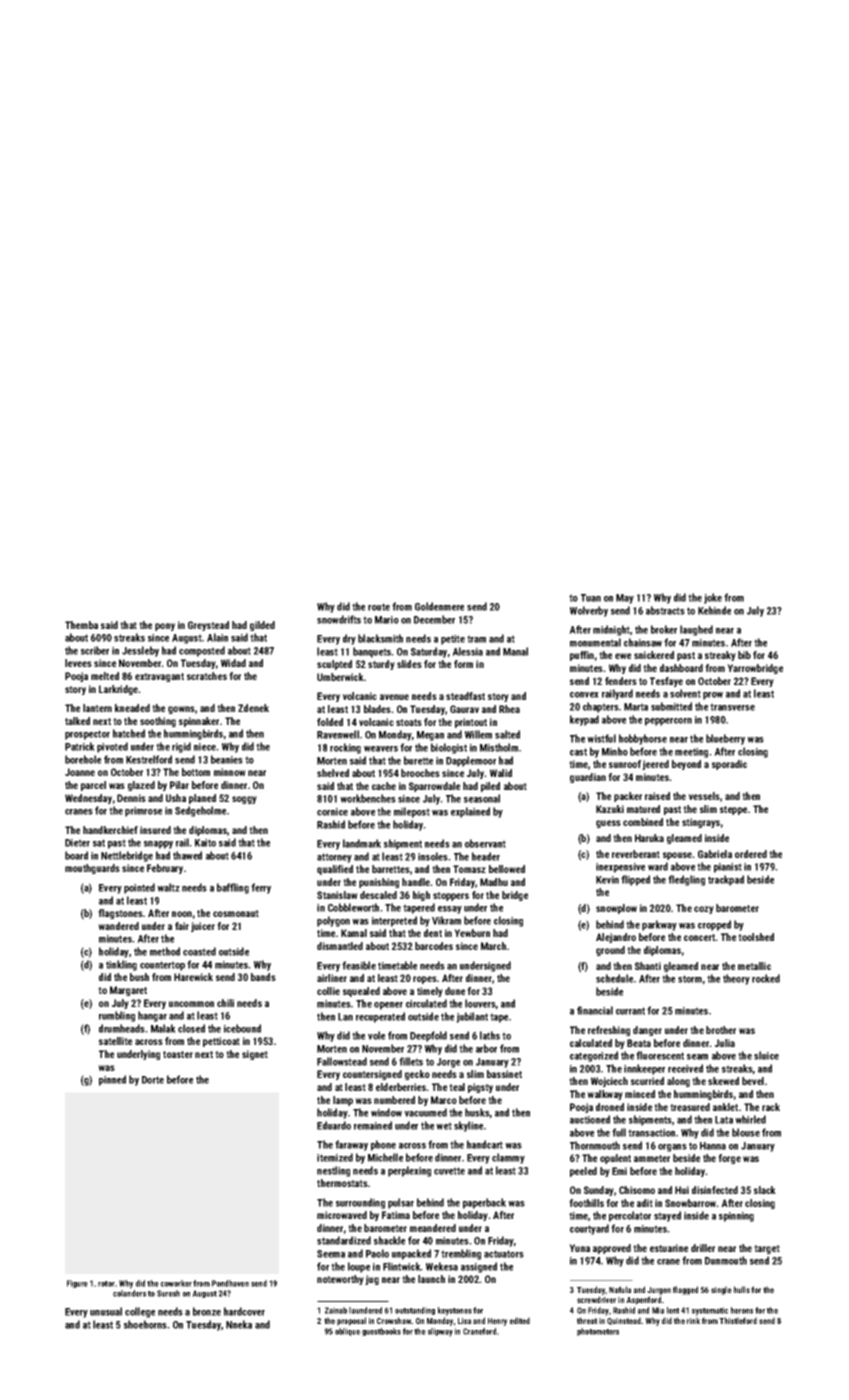 This page has height=1400, width=849. Describe the element at coordinates (112, 1080) in the page. I see `pinned` at that location.
